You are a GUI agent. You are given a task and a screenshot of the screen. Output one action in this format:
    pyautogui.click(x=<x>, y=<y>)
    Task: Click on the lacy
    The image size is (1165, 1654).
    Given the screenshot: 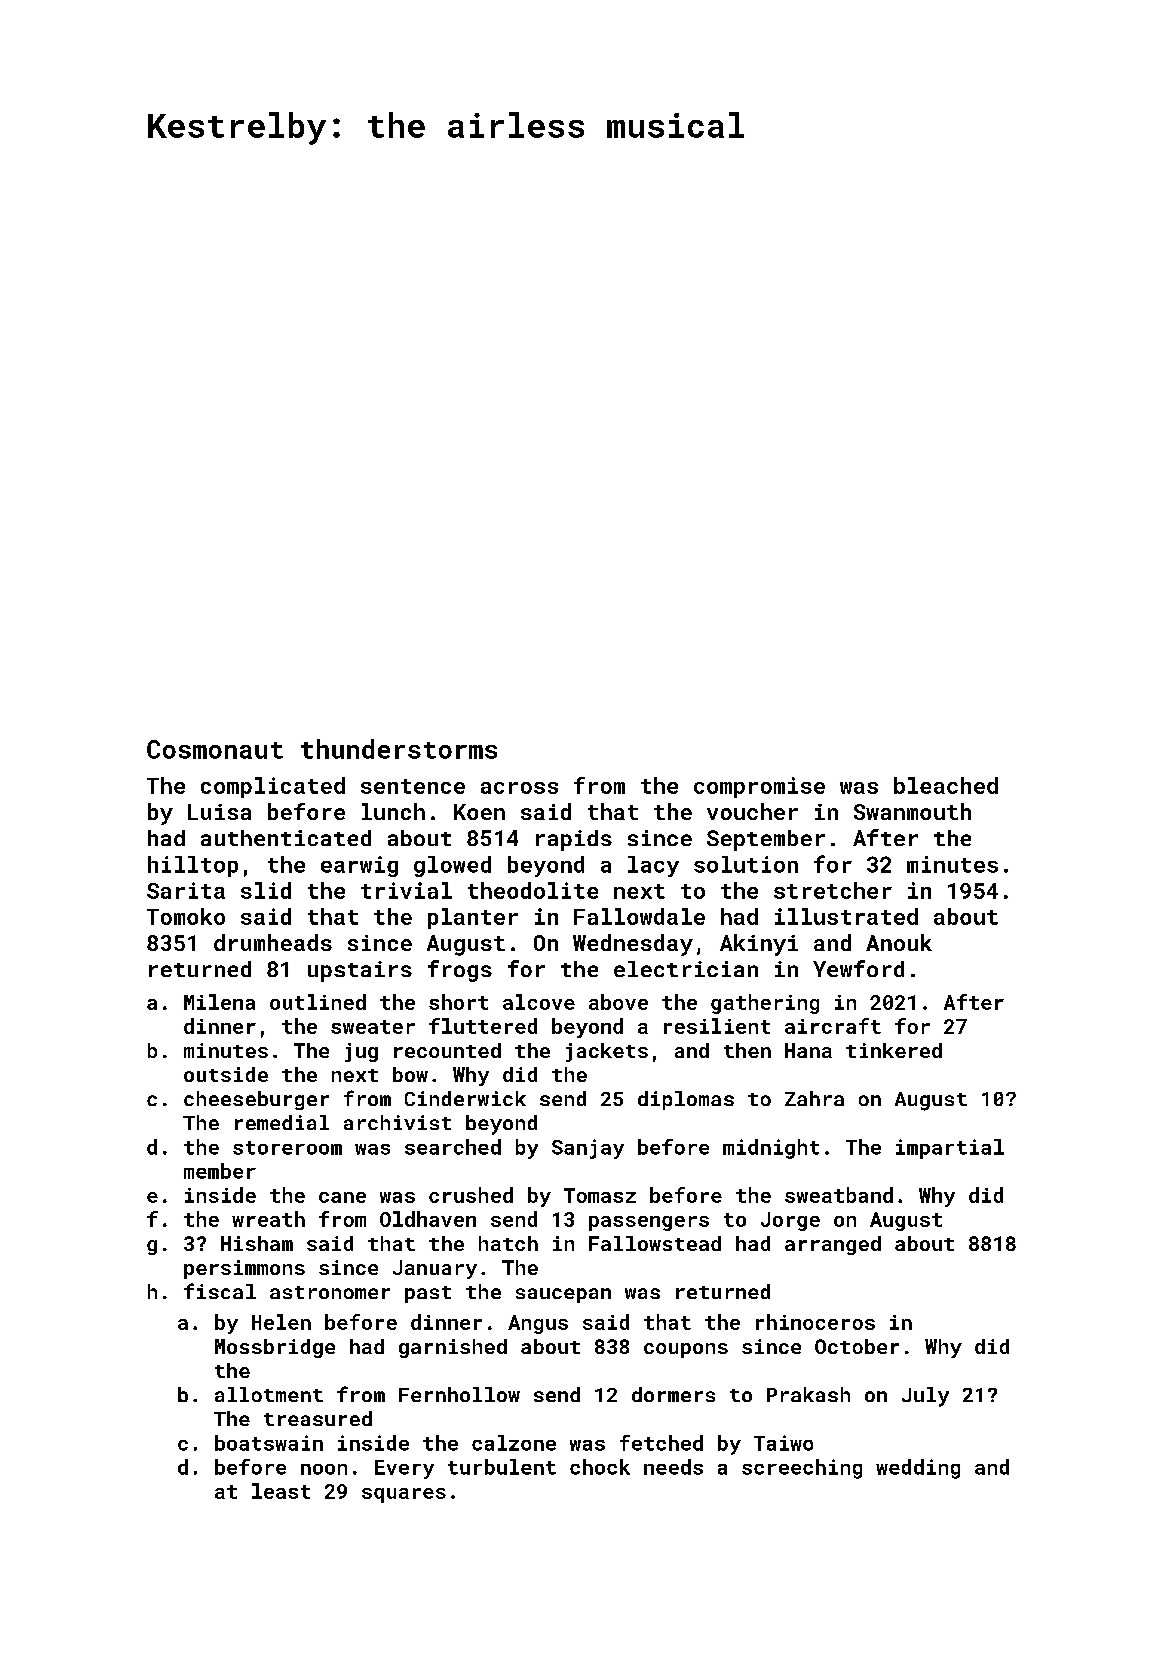 What is the action you would take?
    pyautogui.click(x=653, y=866)
